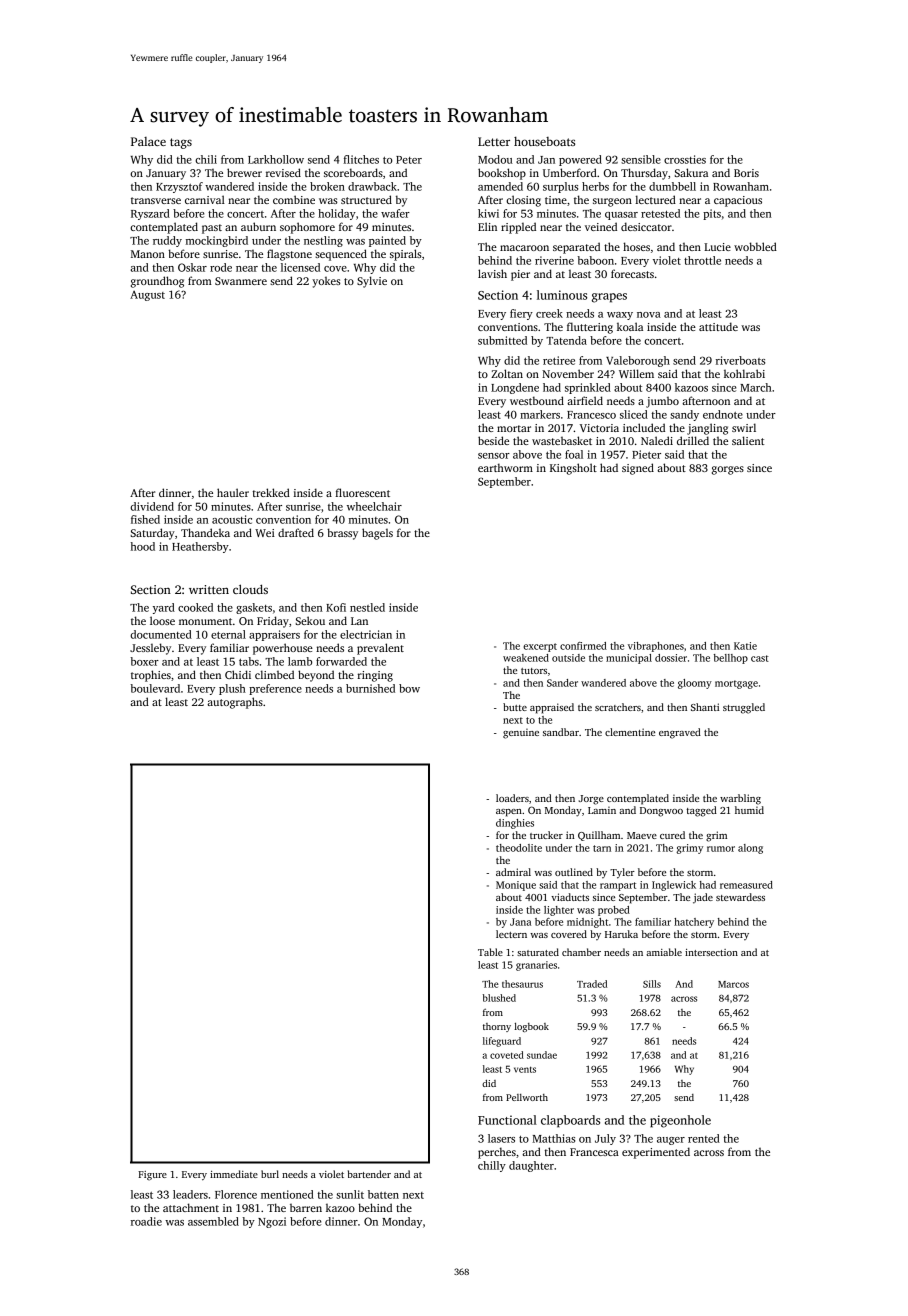 The width and height of the screenshot is (908, 1316). I want to click on immediate, so click(234, 1174).
